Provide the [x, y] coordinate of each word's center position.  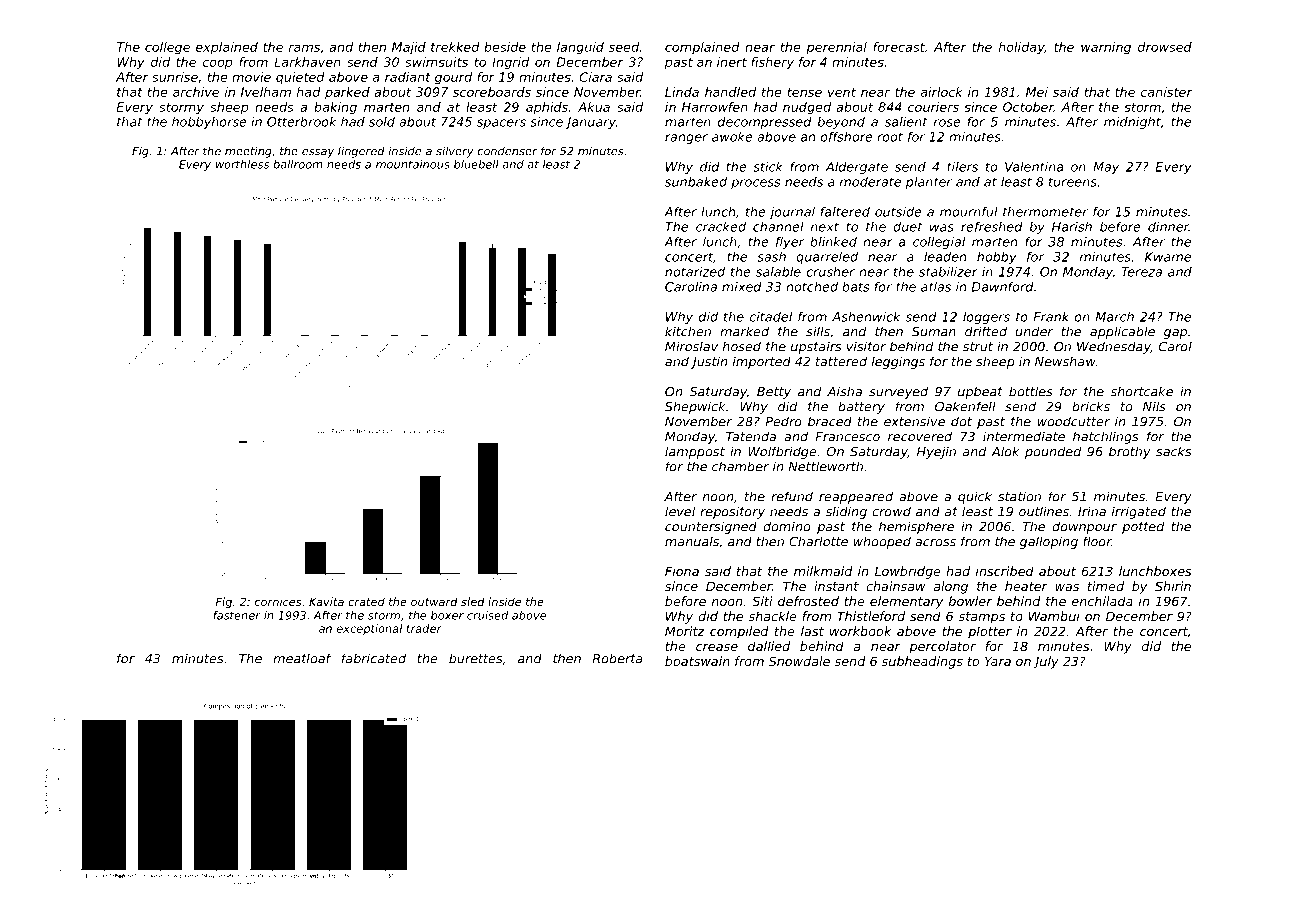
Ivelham [266, 92]
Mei [1037, 92]
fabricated [374, 658]
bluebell [476, 164]
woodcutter [1074, 421]
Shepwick [695, 407]
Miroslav [691, 346]
